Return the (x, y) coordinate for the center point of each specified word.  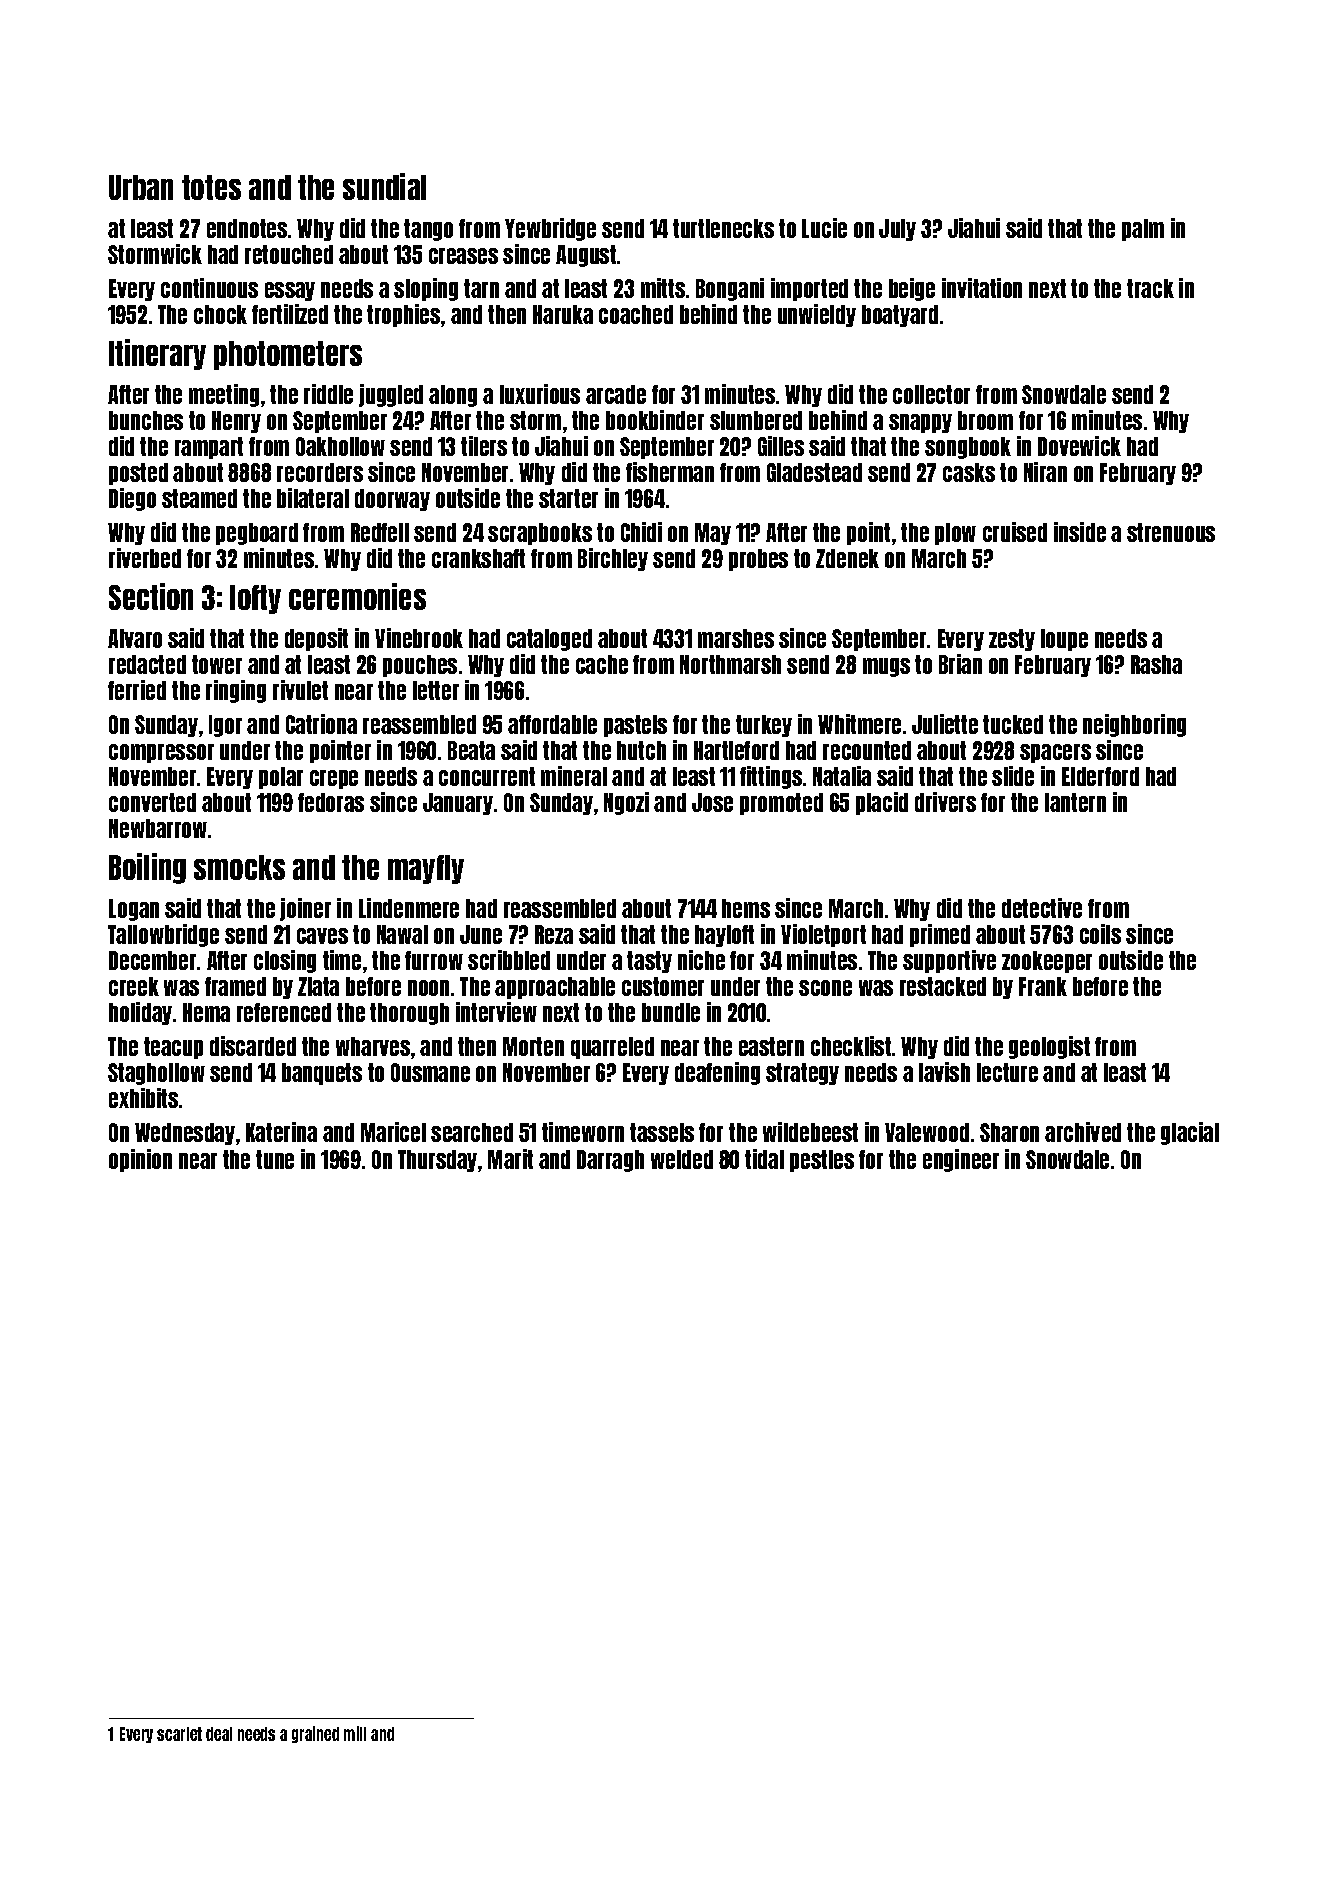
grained (315, 1734)
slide (1013, 776)
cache (602, 664)
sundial (384, 186)
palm (1143, 230)
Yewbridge (550, 229)
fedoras (331, 802)
